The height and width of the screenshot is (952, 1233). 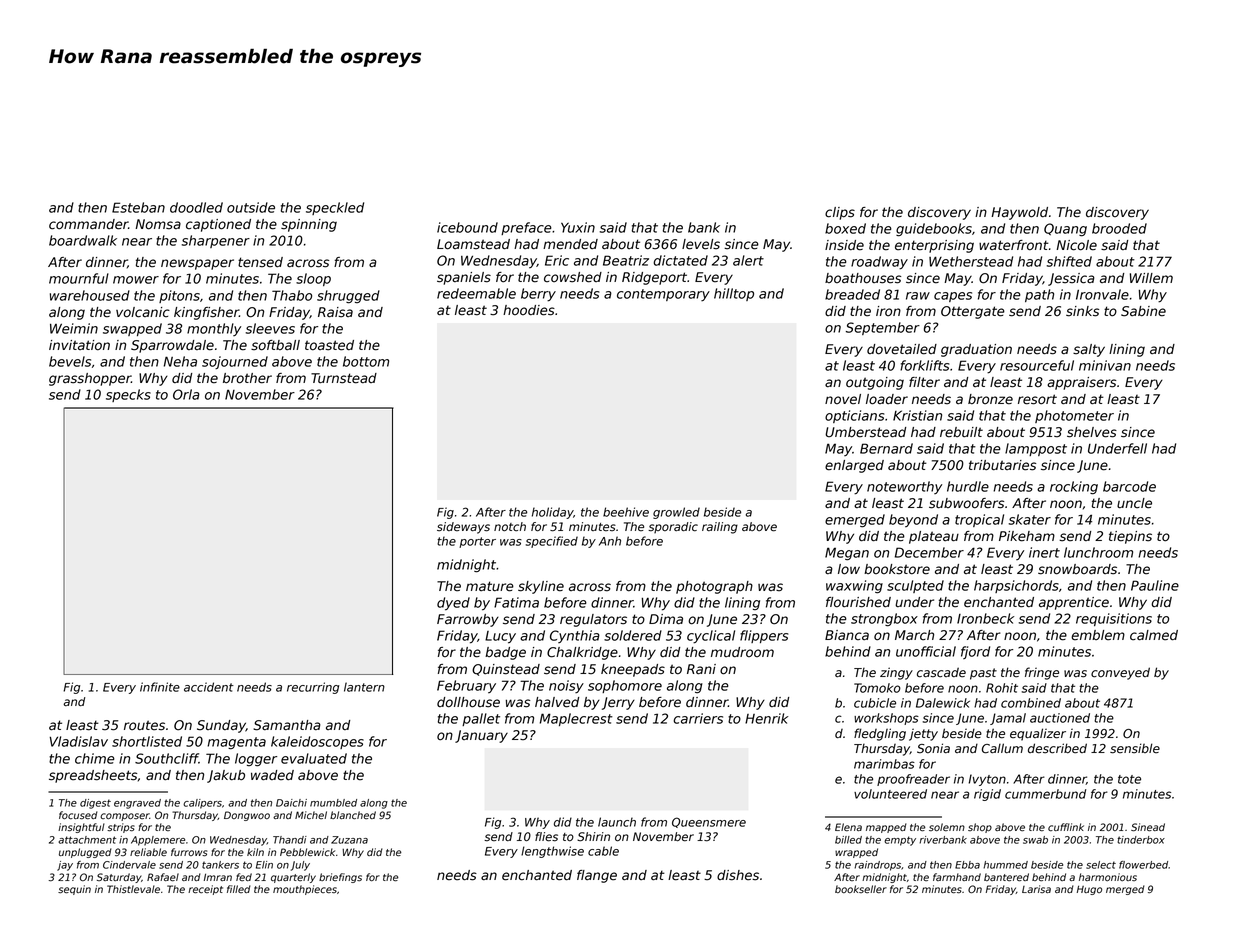 I want to click on infinite, so click(x=160, y=687).
